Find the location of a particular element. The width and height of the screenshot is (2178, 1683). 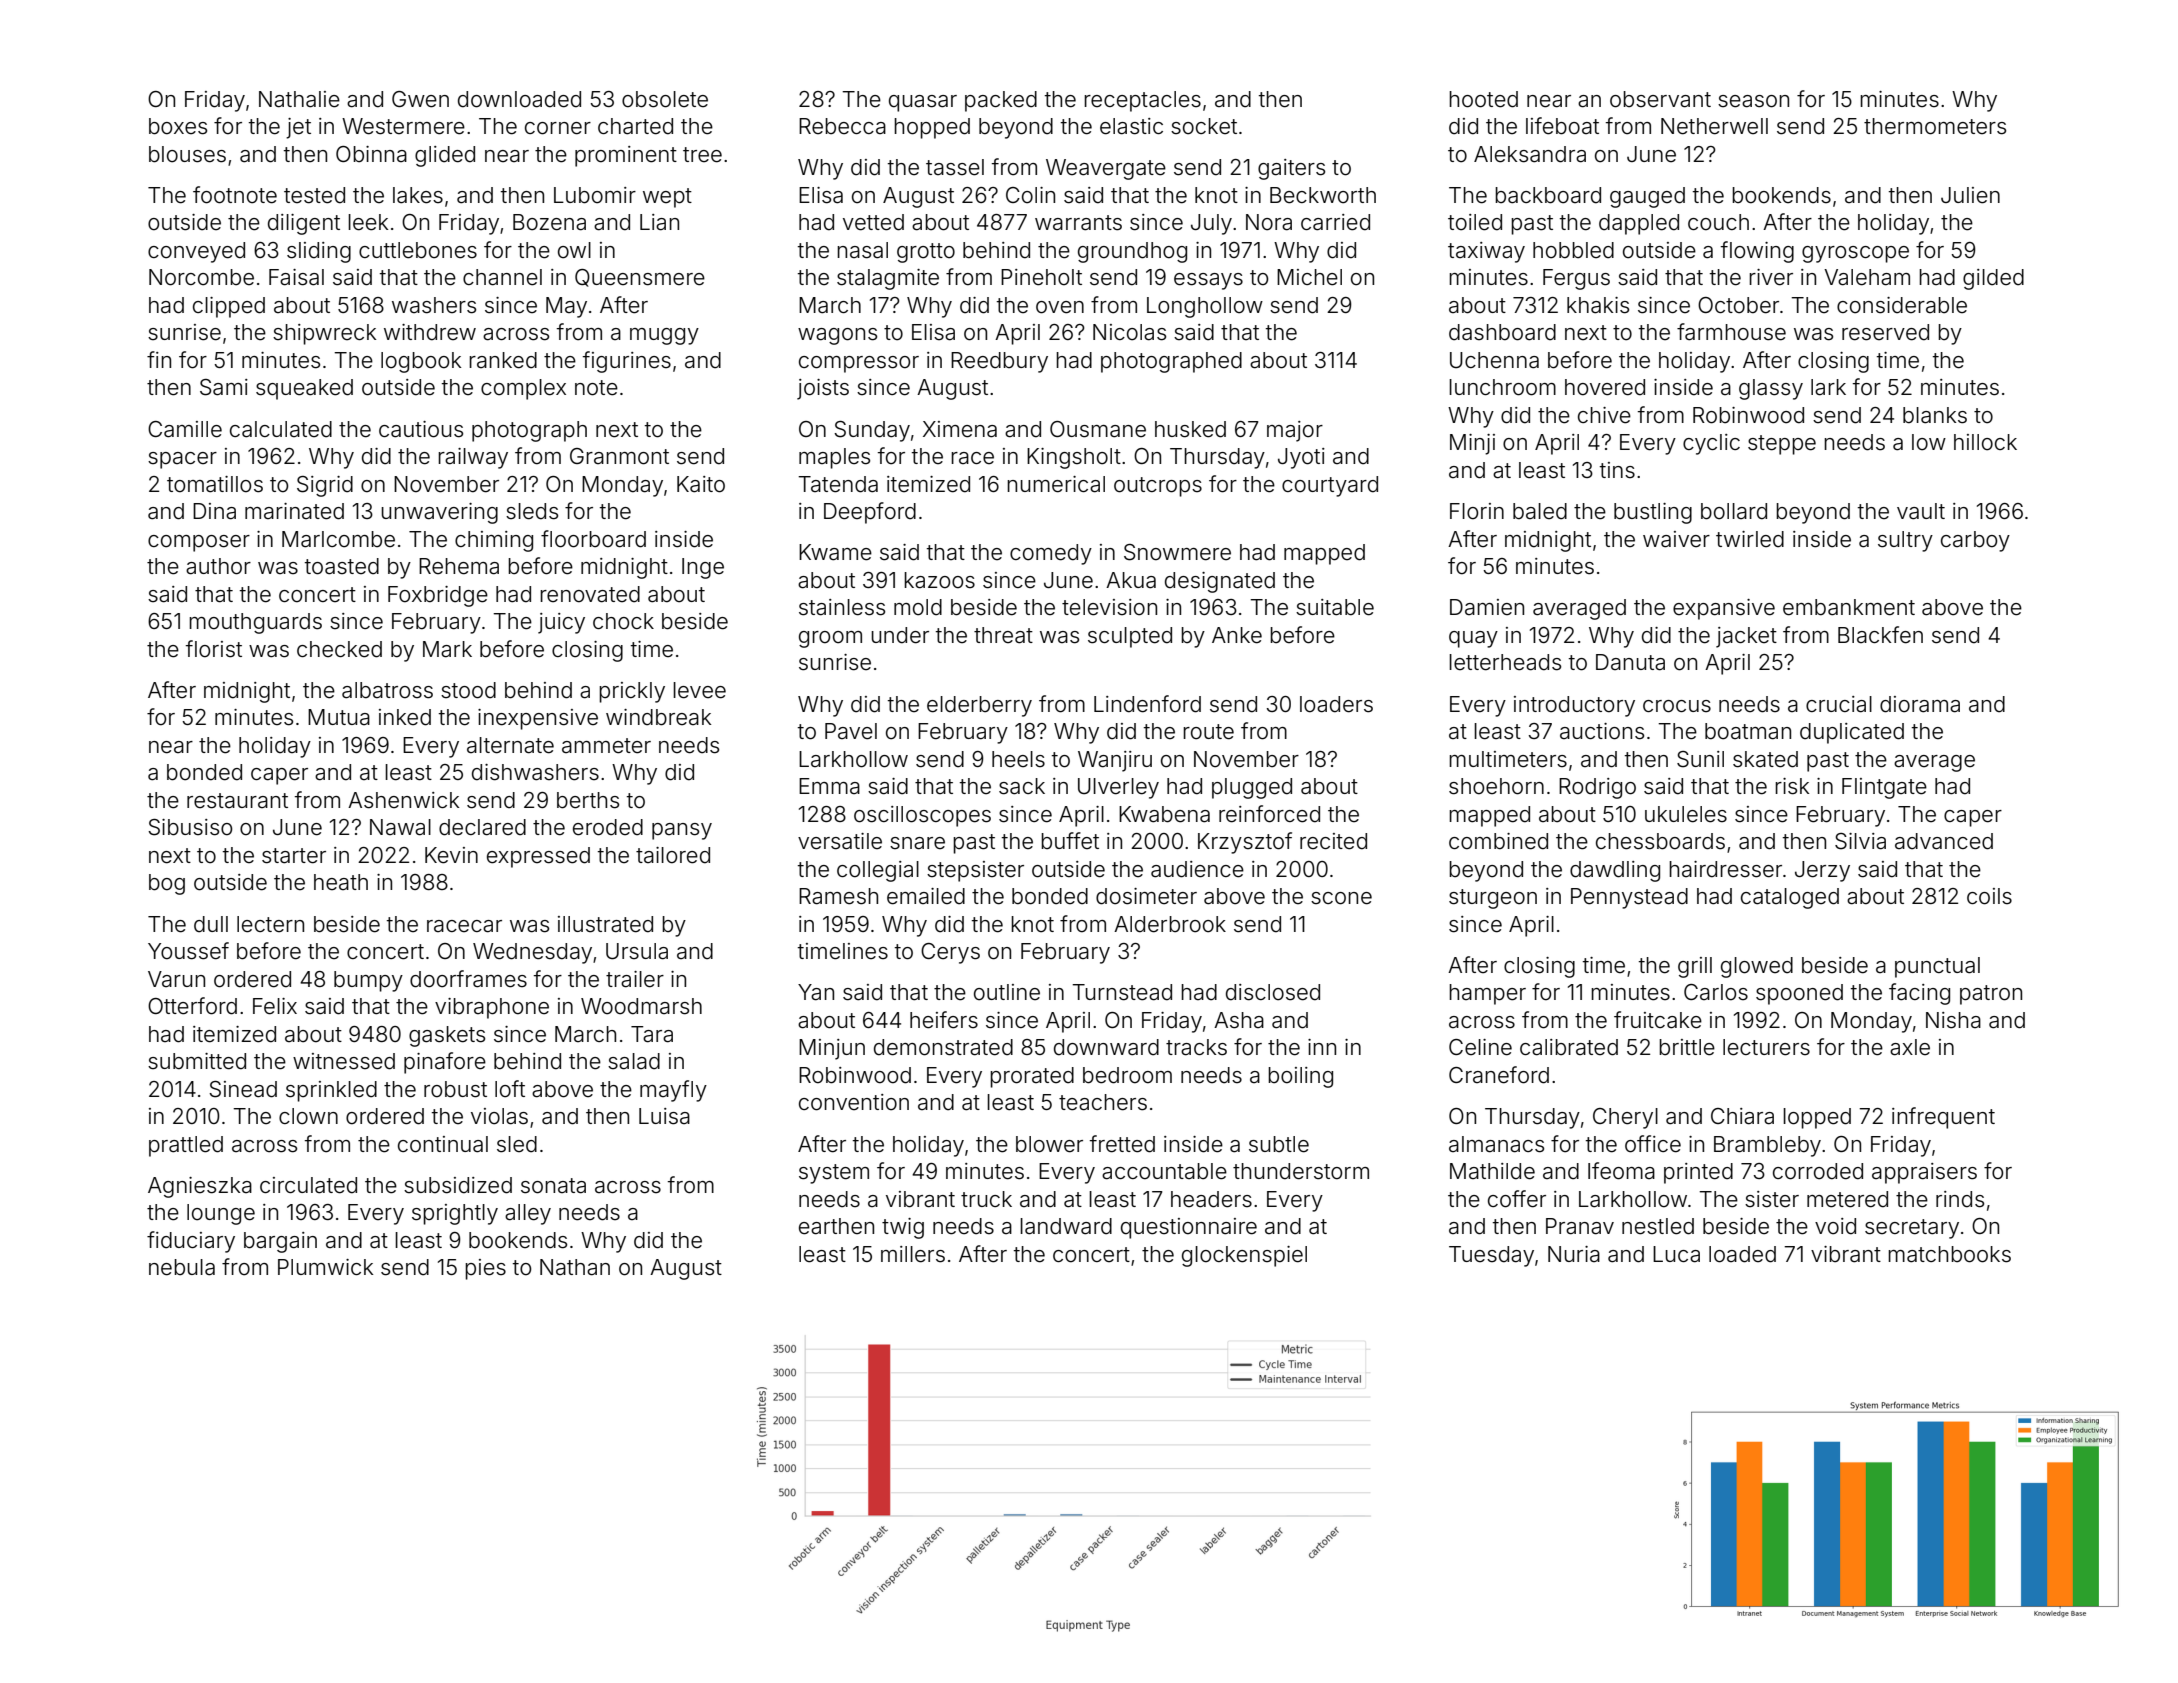

Snowmere is located at coordinates (1177, 552).
